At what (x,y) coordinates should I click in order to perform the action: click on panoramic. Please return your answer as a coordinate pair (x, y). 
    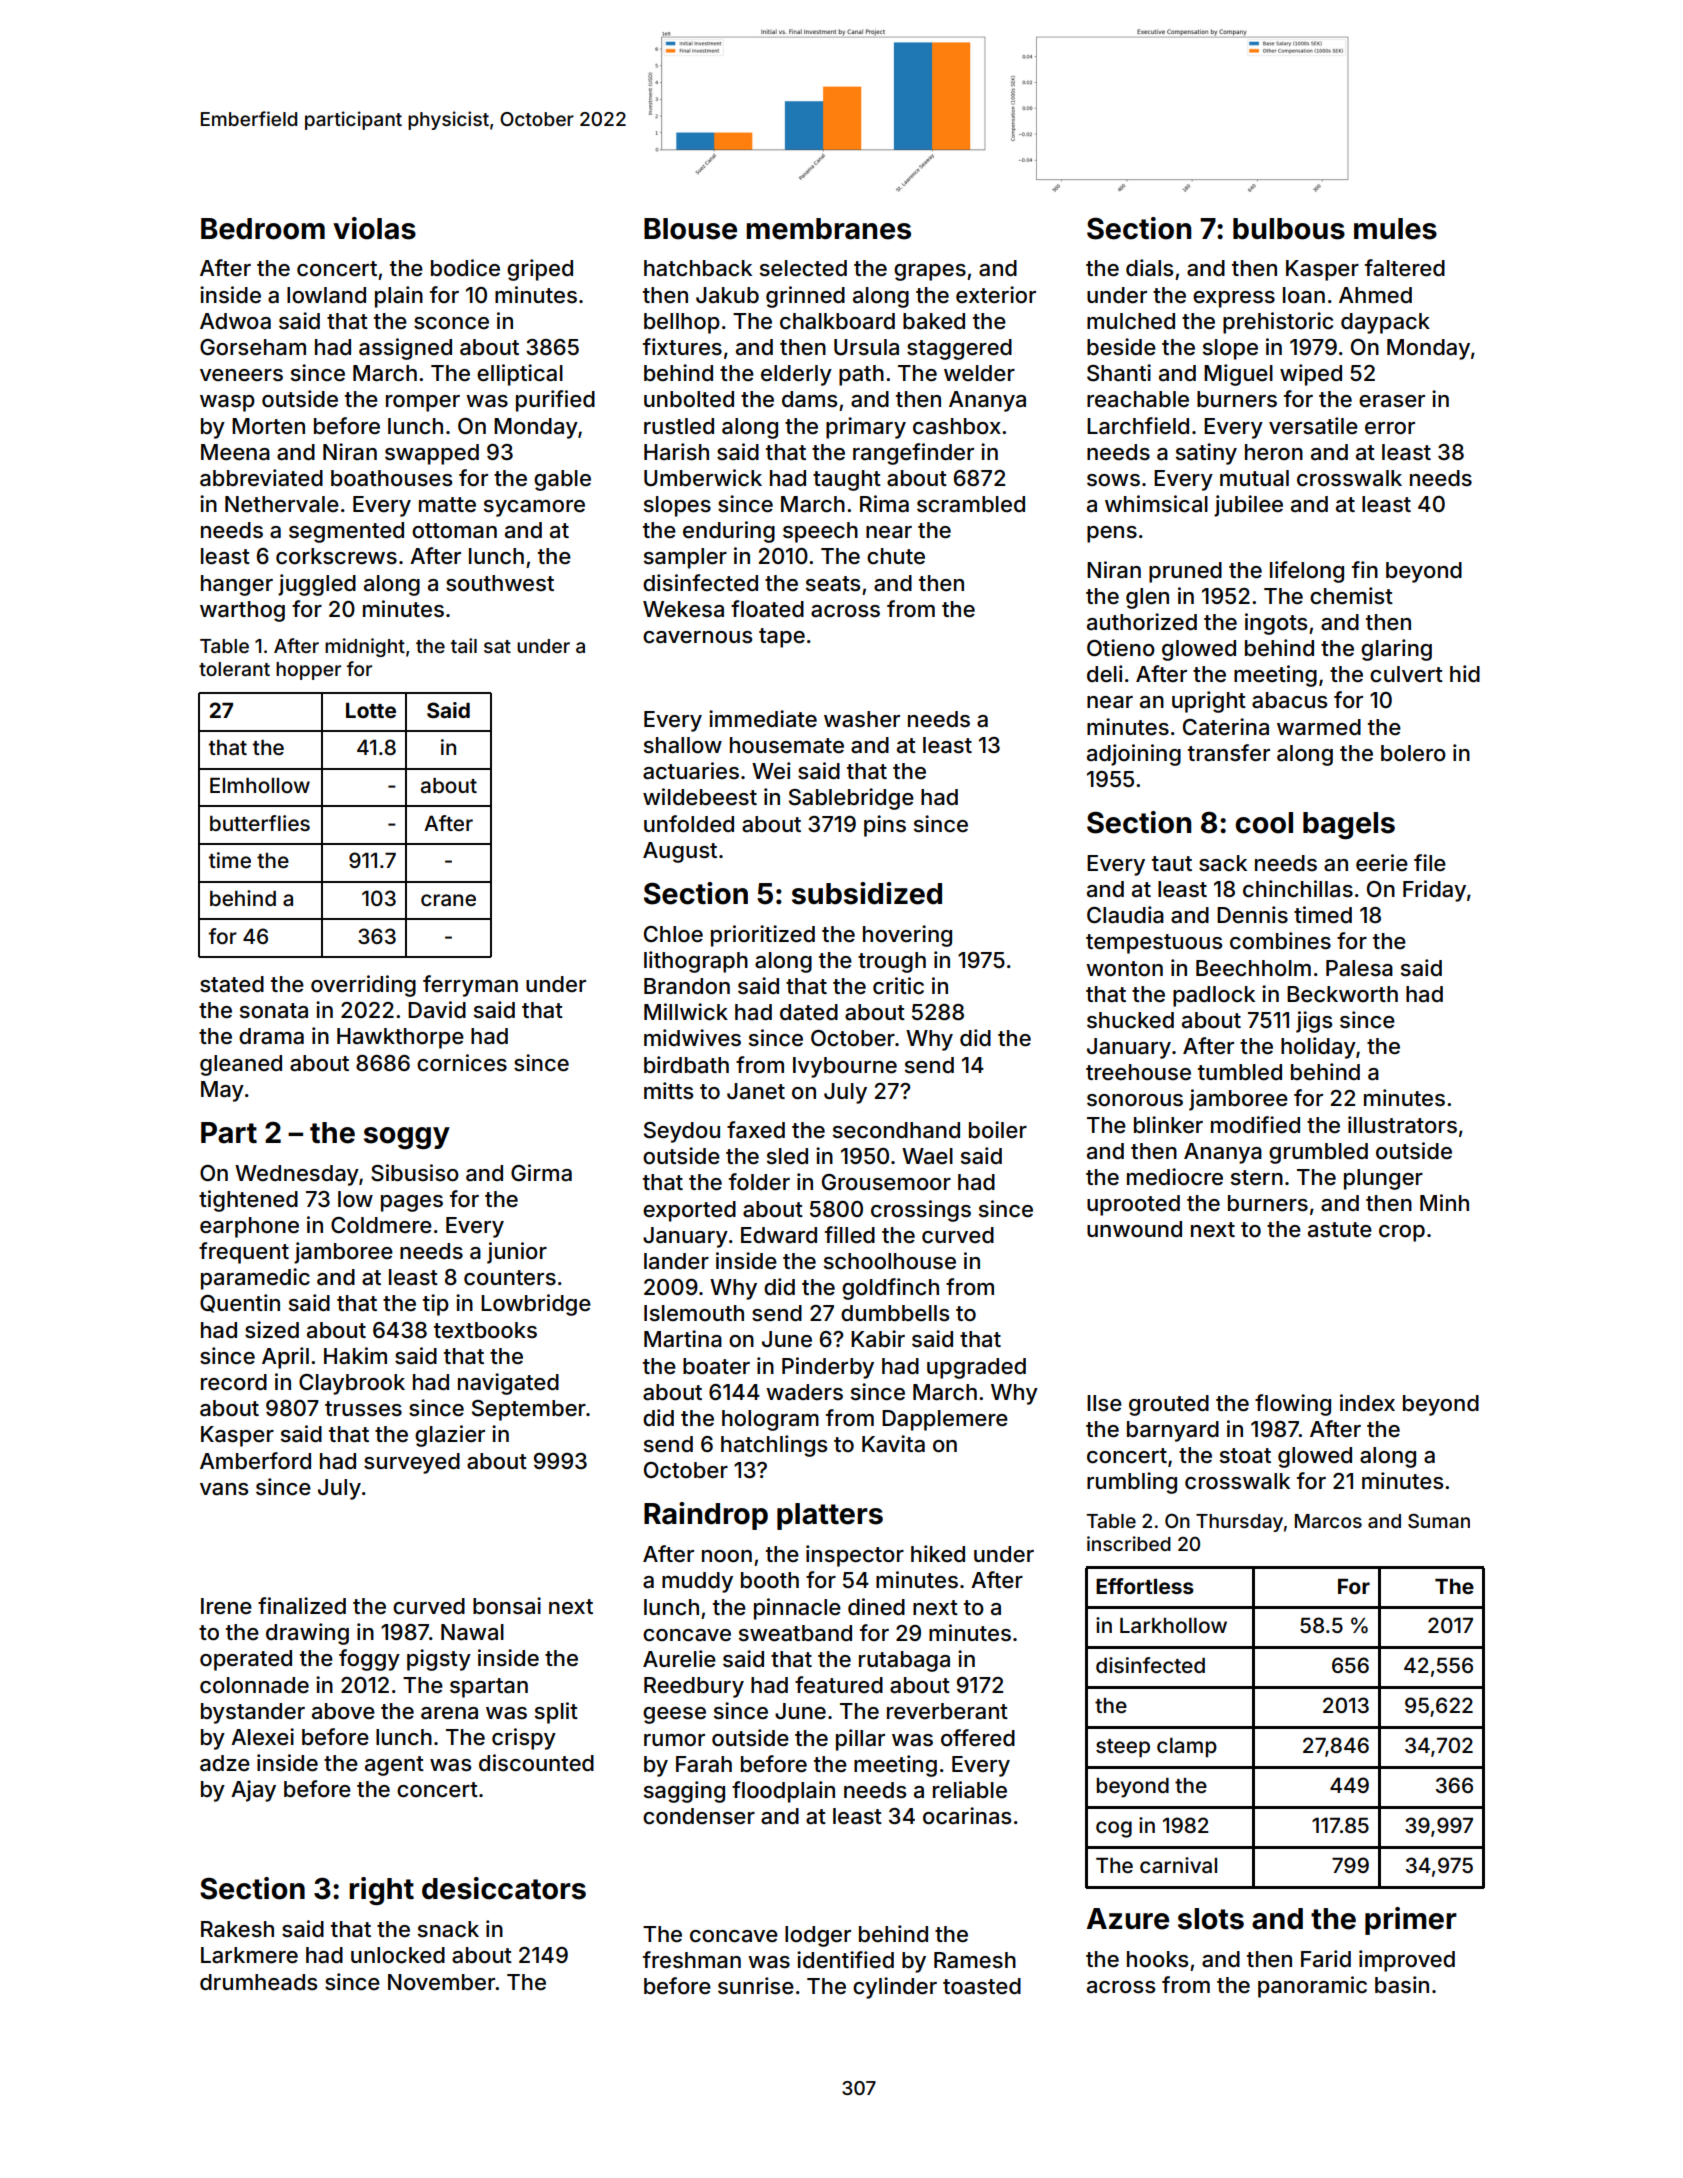
    Looking at the image, I should click on (1312, 1987).
